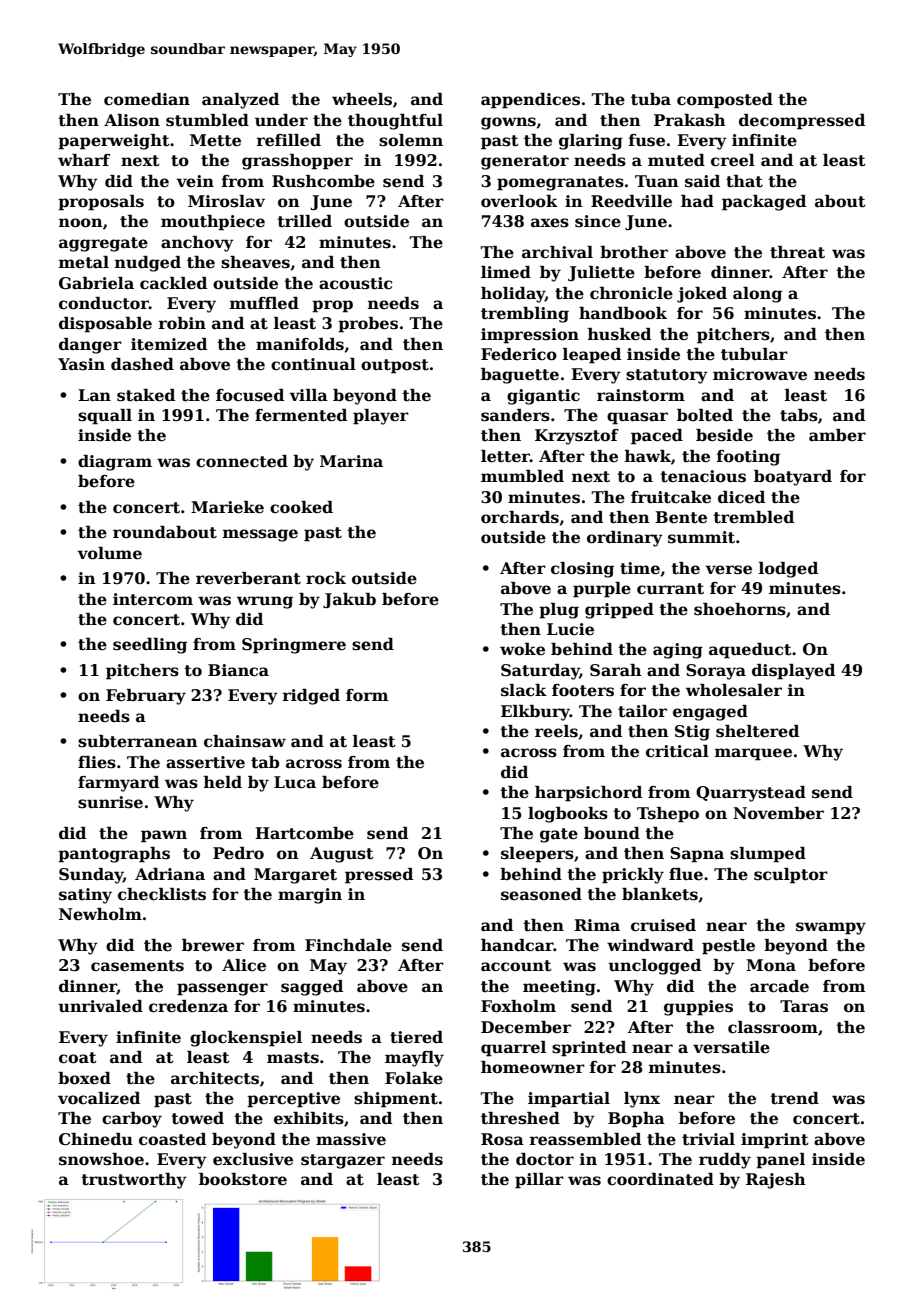 This screenshot has width=924, height=1308. Describe the element at coordinates (797, 252) in the screenshot. I see `threat` at that location.
